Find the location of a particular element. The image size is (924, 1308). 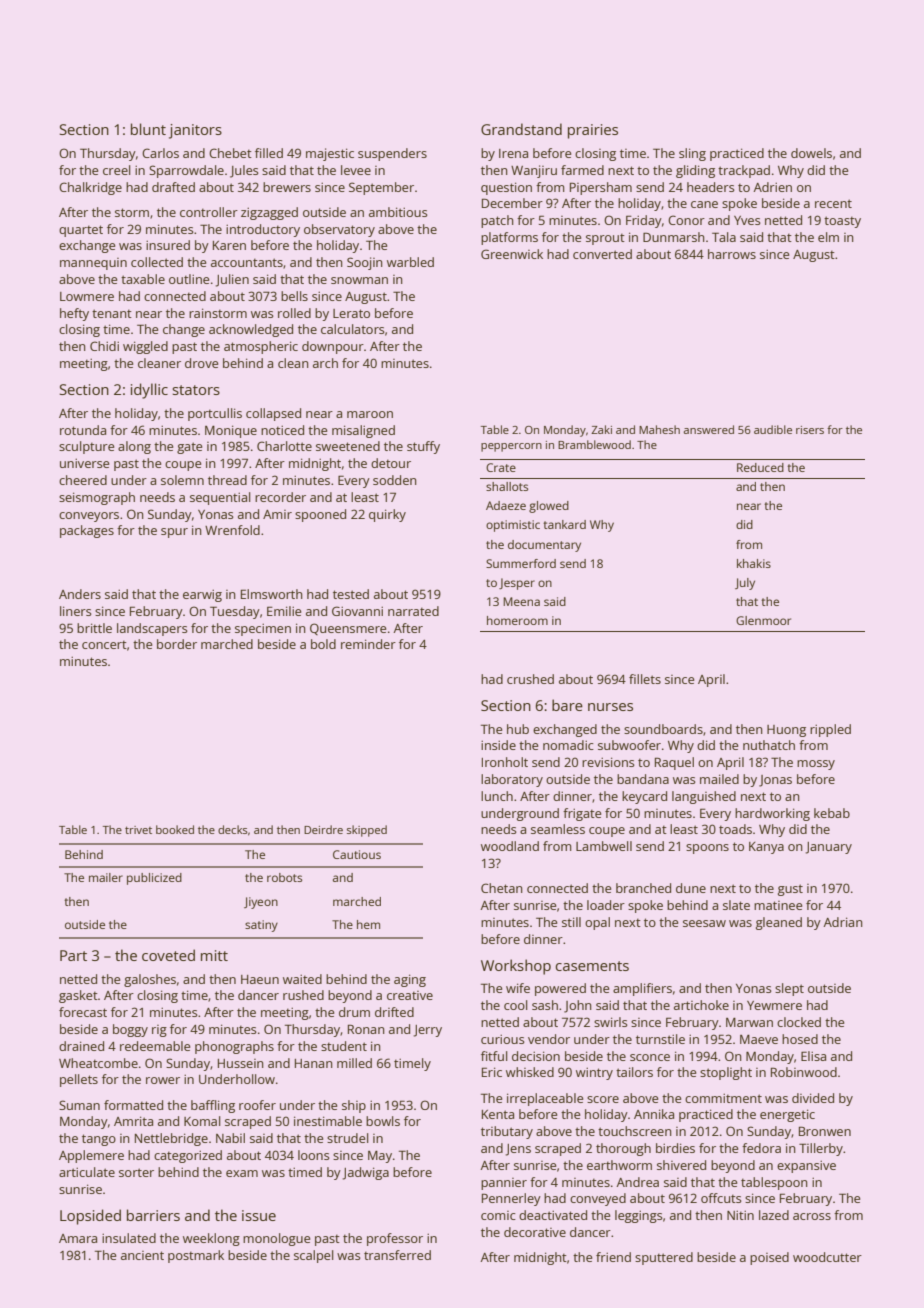

friend is located at coordinates (613, 1257).
